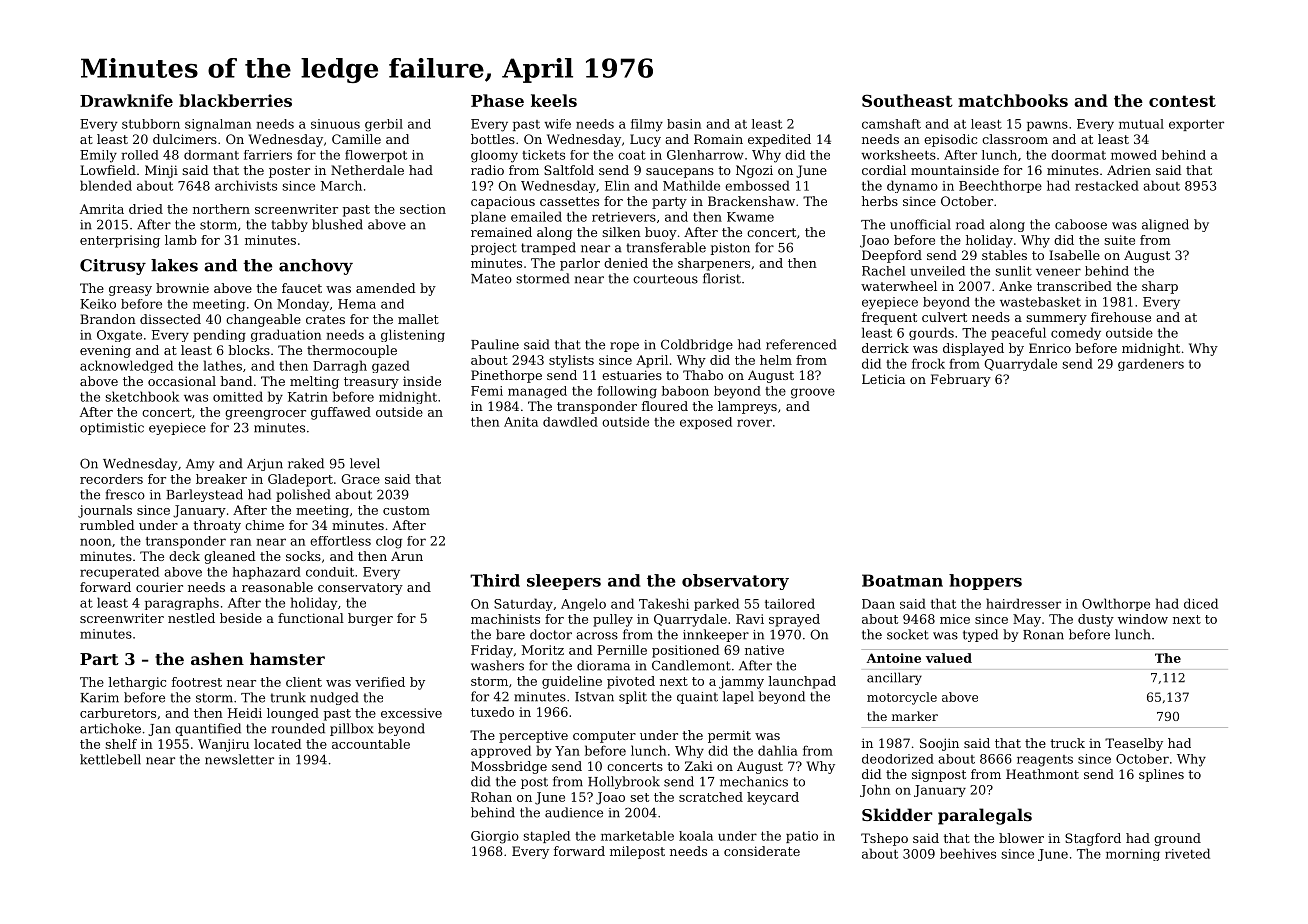 The height and width of the document is (924, 1308). What do you see at coordinates (711, 797) in the document?
I see `scratched` at bounding box center [711, 797].
